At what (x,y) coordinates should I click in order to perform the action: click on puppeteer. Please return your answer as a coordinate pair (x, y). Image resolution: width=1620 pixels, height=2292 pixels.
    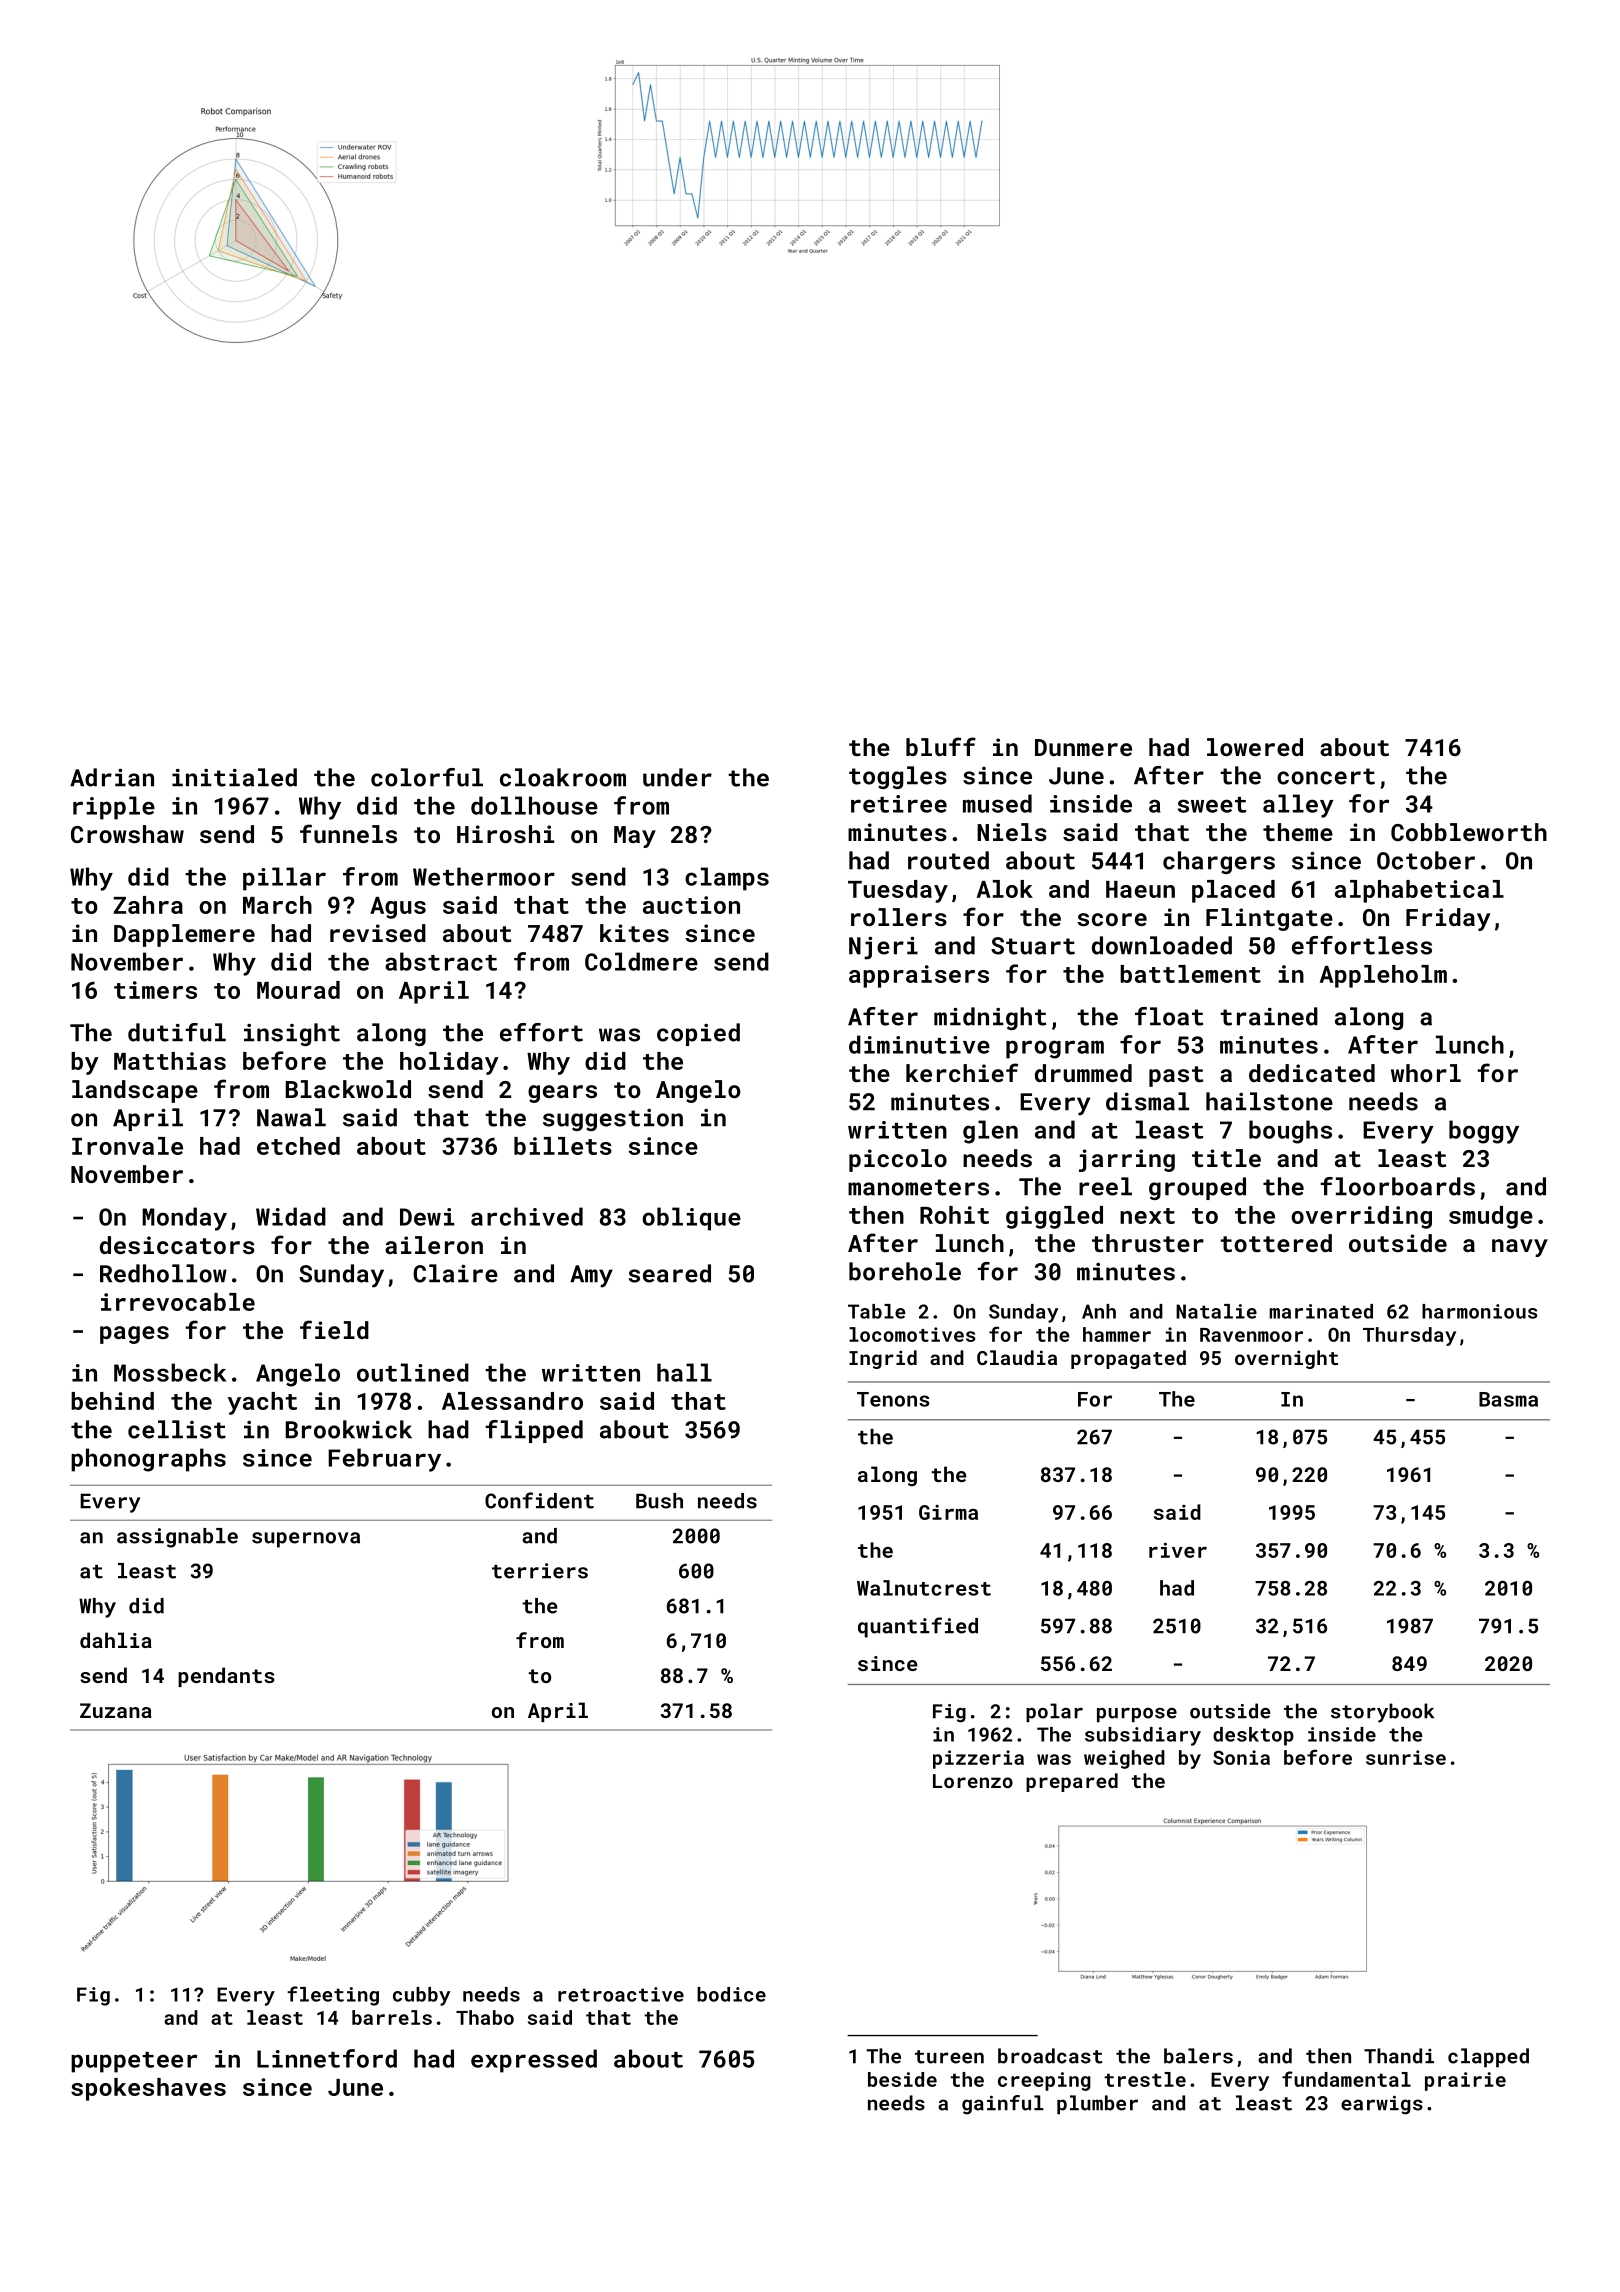
    Looking at the image, I should click on (134, 2062).
